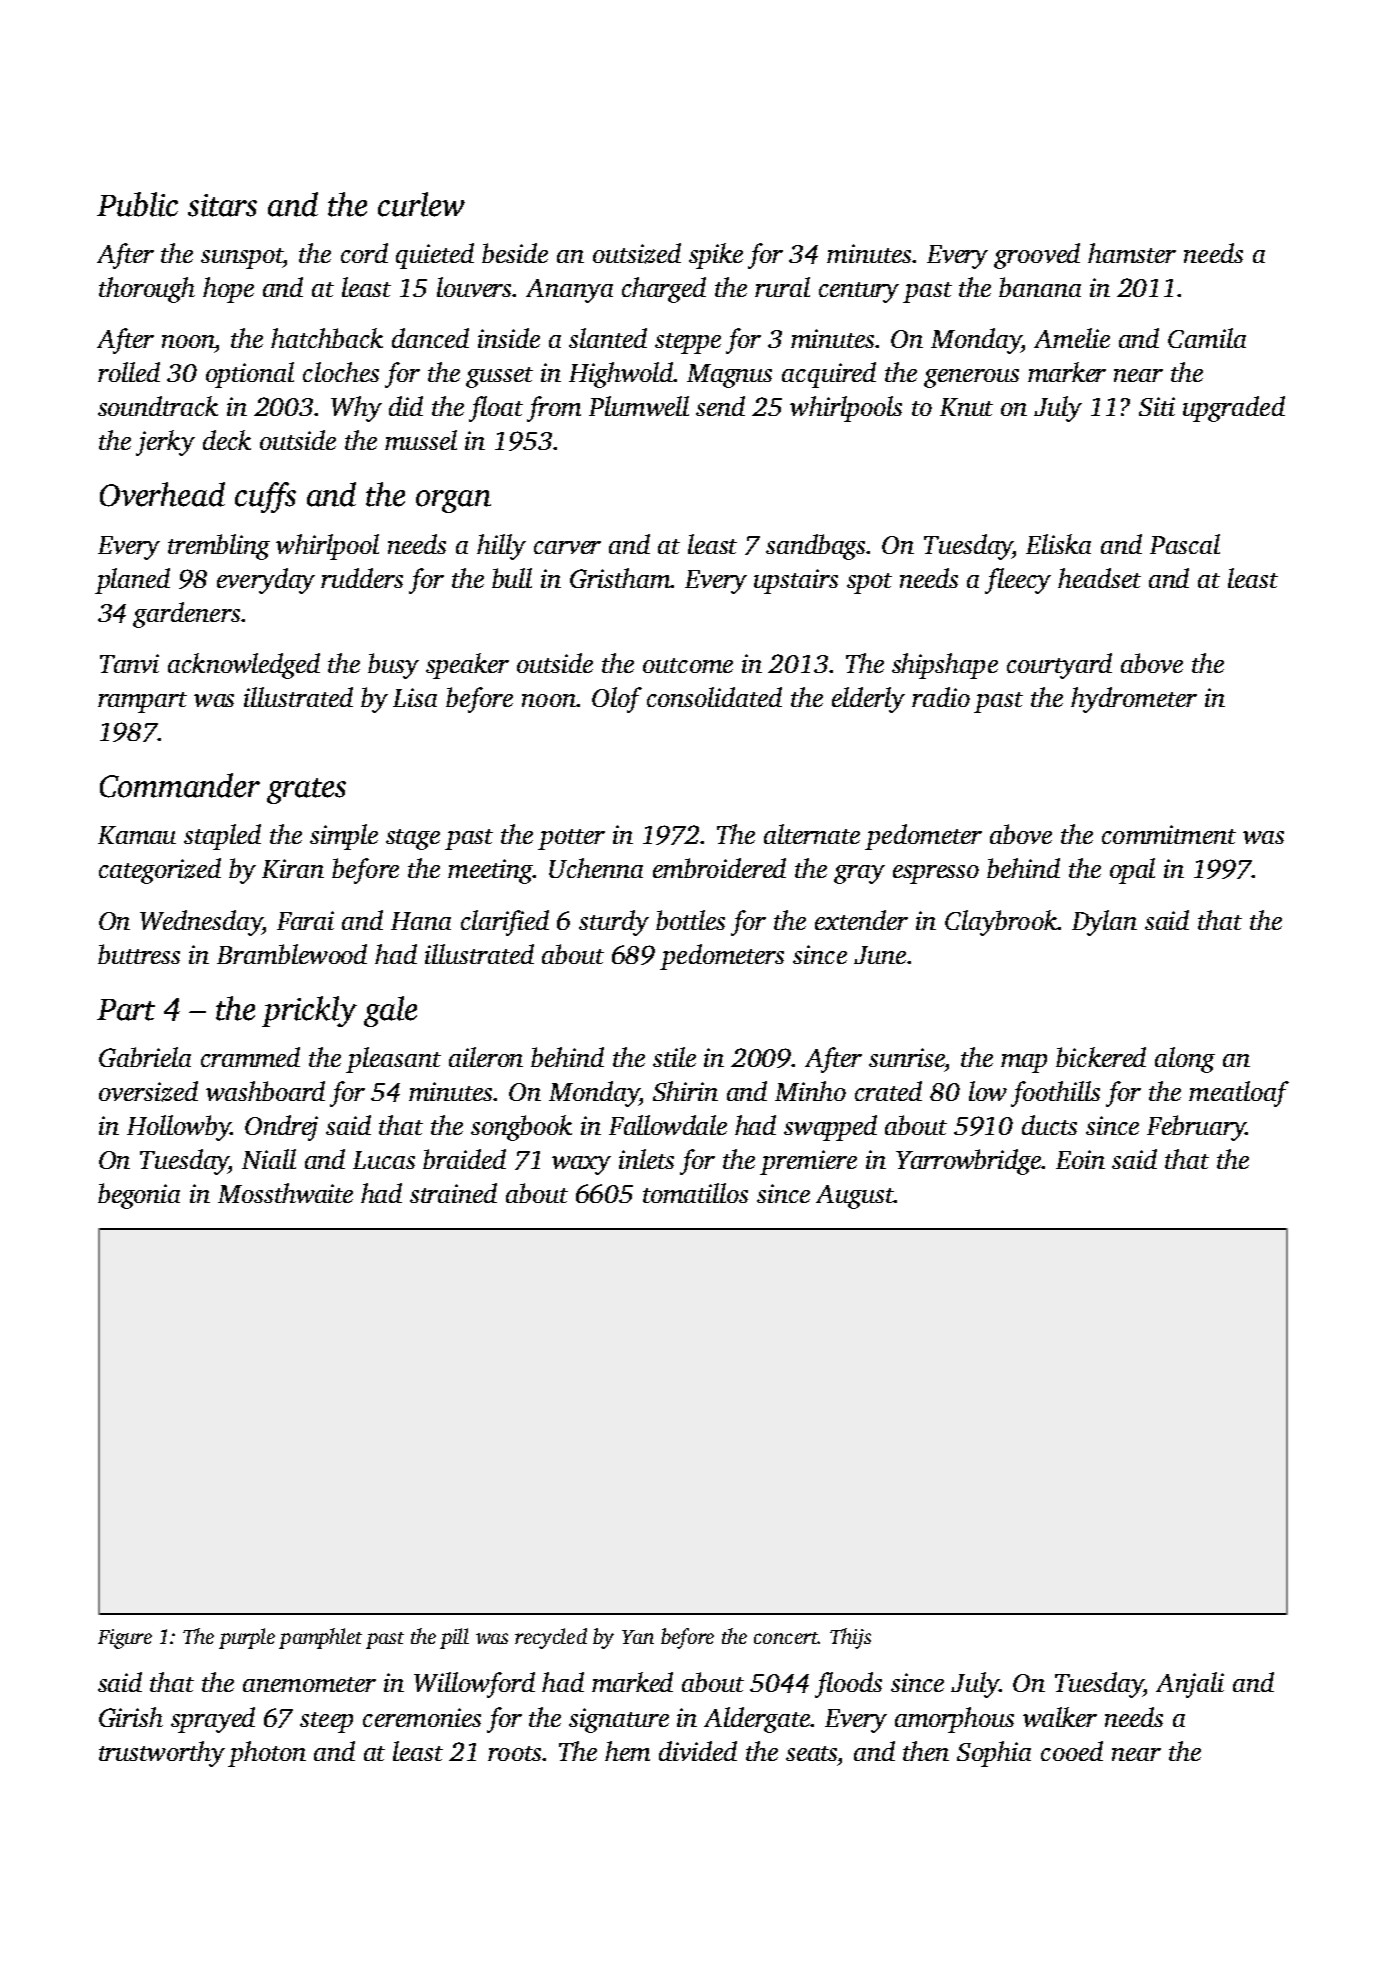 Image resolution: width=1386 pixels, height=1969 pixels. Describe the element at coordinates (285, 1193) in the image. I see `Mossthwaite` at that location.
